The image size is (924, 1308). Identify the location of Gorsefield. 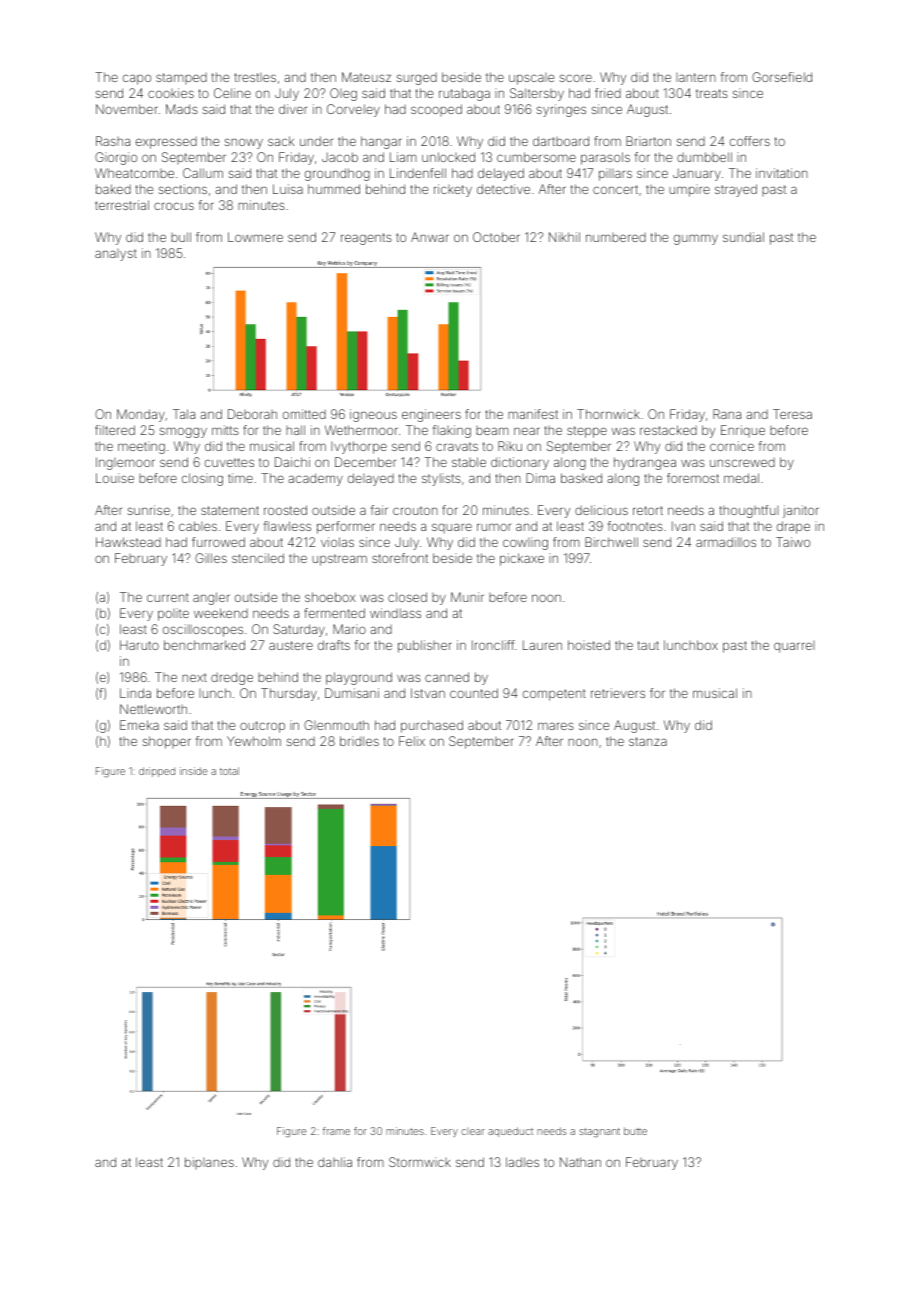
(782, 77).
